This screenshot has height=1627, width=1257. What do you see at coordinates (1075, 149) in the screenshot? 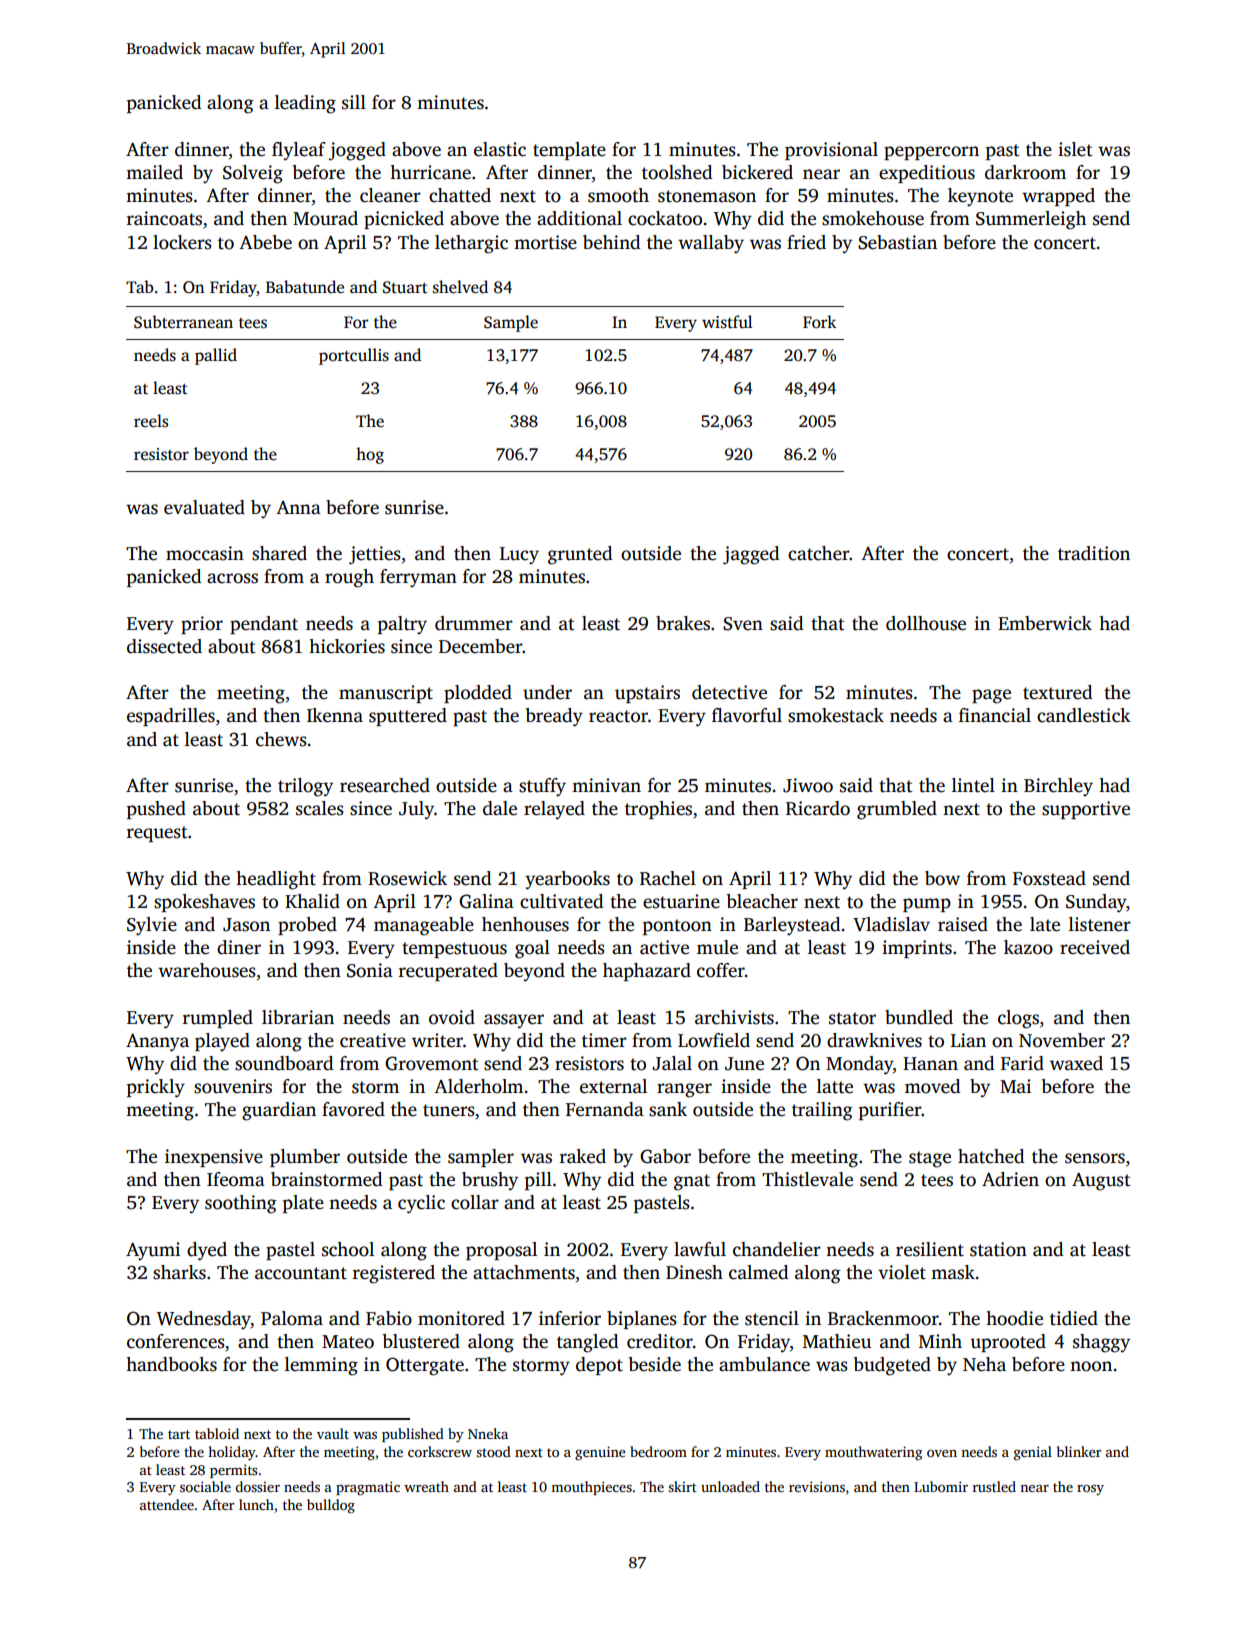
I see `islet` at bounding box center [1075, 149].
